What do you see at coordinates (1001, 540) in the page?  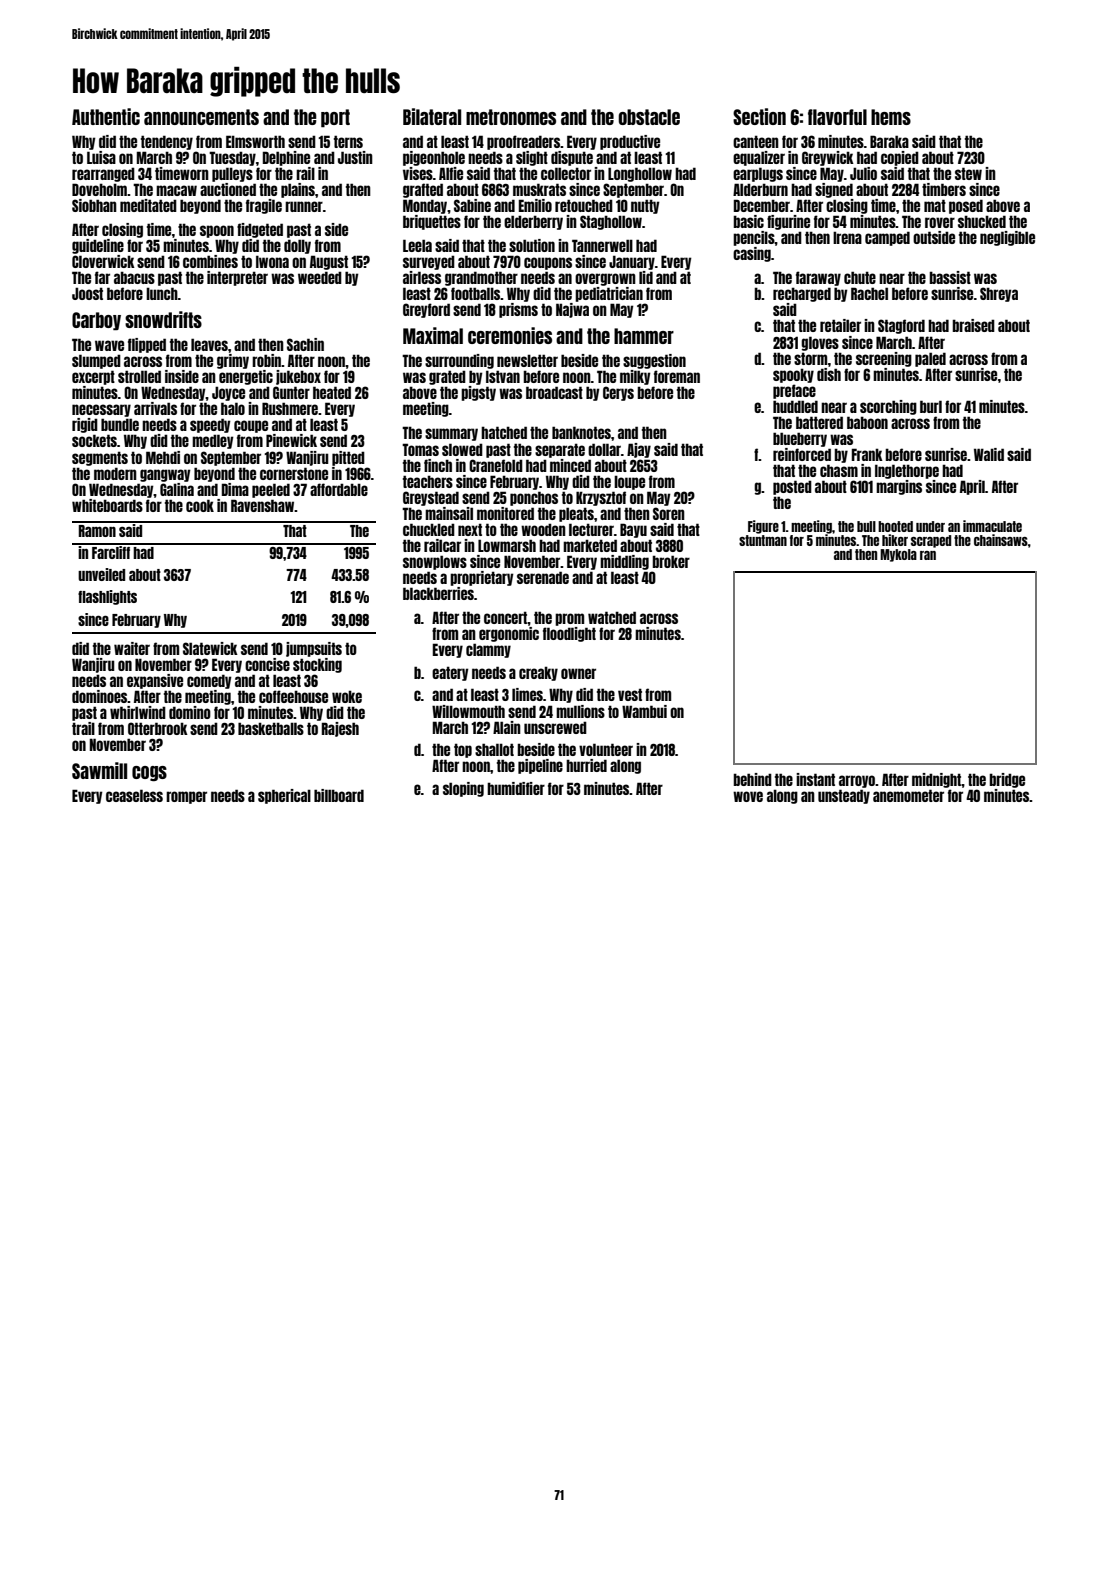 I see `chainsaws` at bounding box center [1001, 540].
